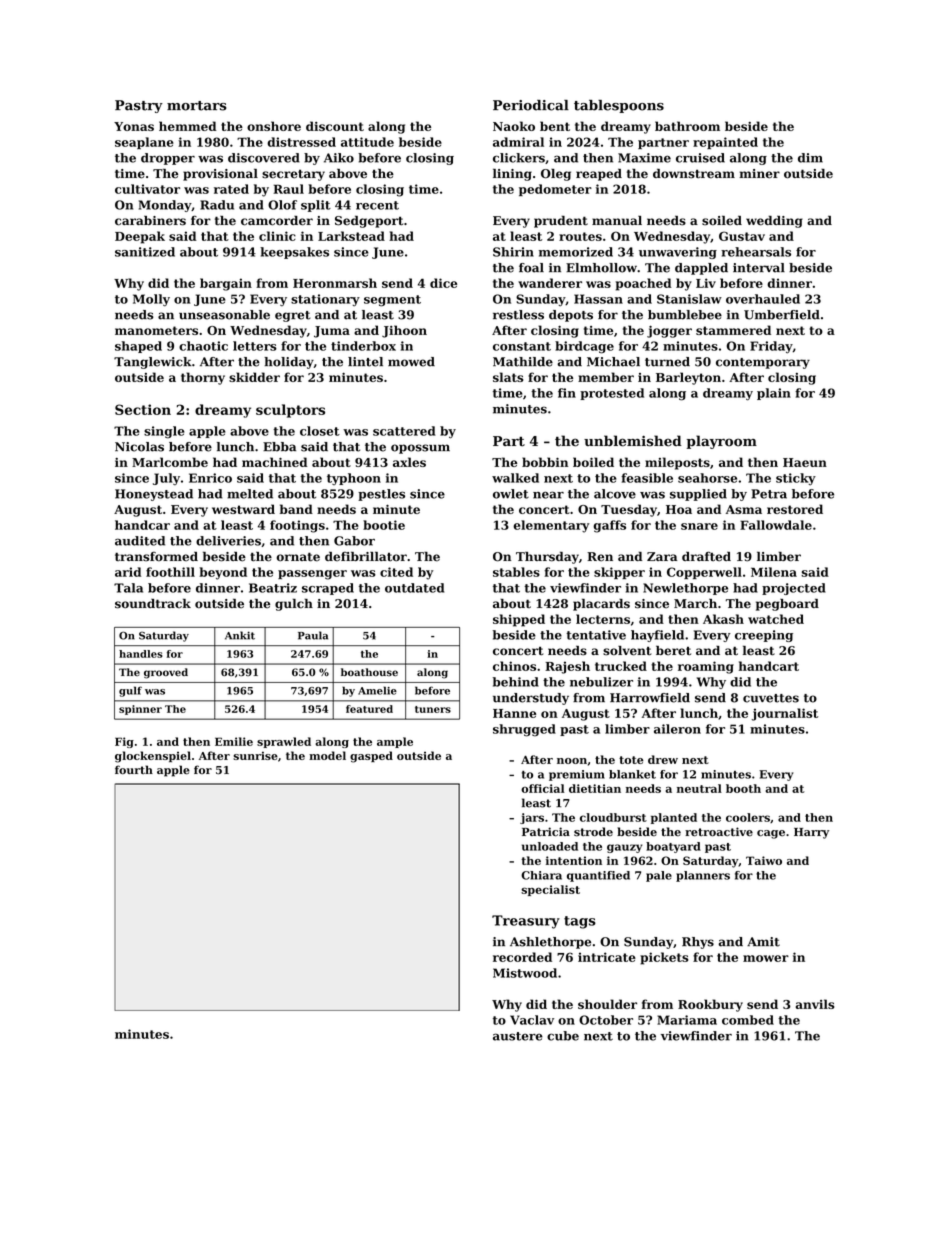 Image resolution: width=952 pixels, height=1233 pixels. What do you see at coordinates (725, 143) in the screenshot?
I see `repainted` at bounding box center [725, 143].
